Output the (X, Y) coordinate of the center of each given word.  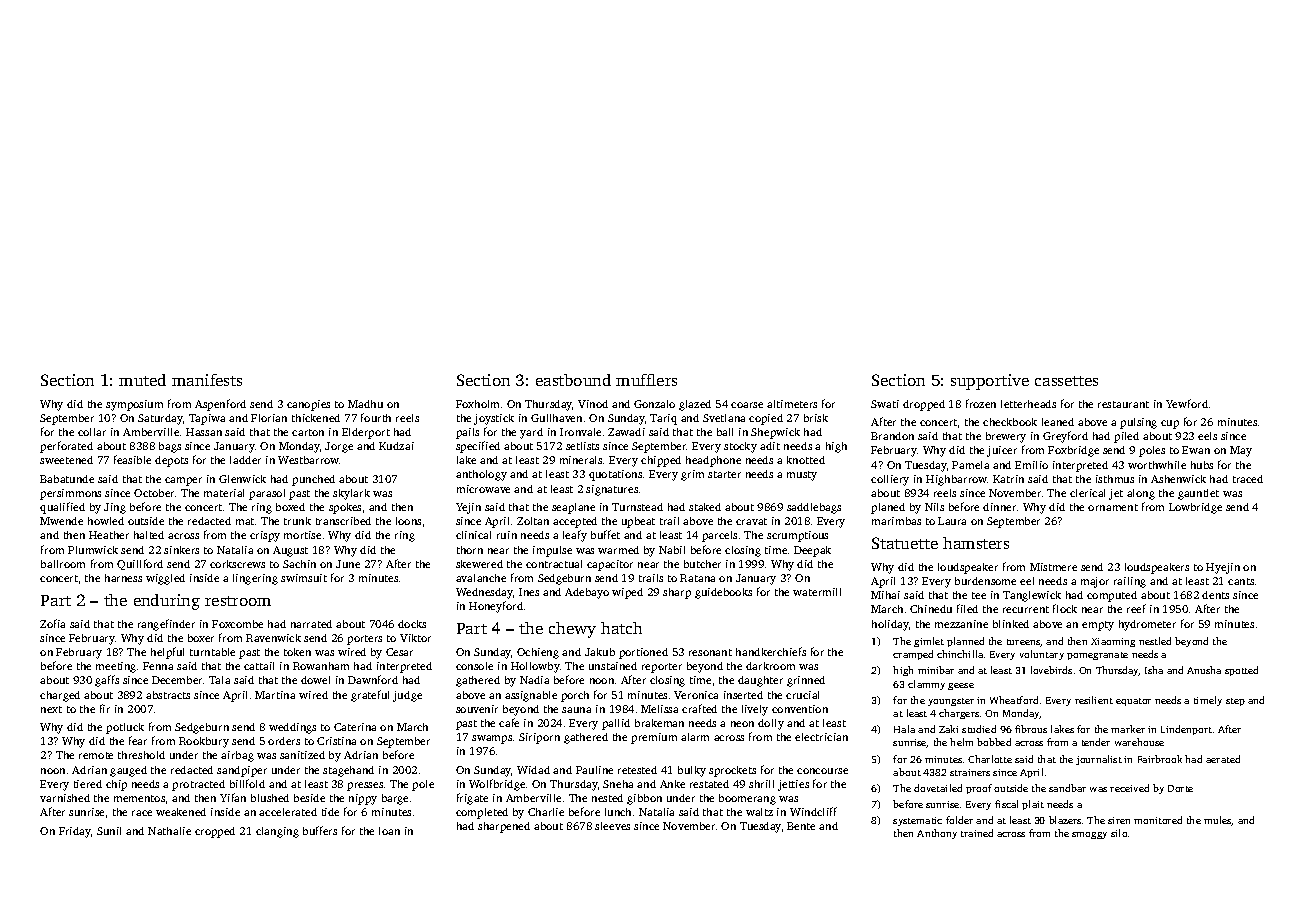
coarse (747, 405)
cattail (259, 666)
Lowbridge (1195, 508)
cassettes (1066, 381)
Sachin (299, 564)
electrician (821, 737)
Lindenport (1186, 730)
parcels (719, 536)
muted (142, 380)
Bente (801, 826)
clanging (277, 832)
